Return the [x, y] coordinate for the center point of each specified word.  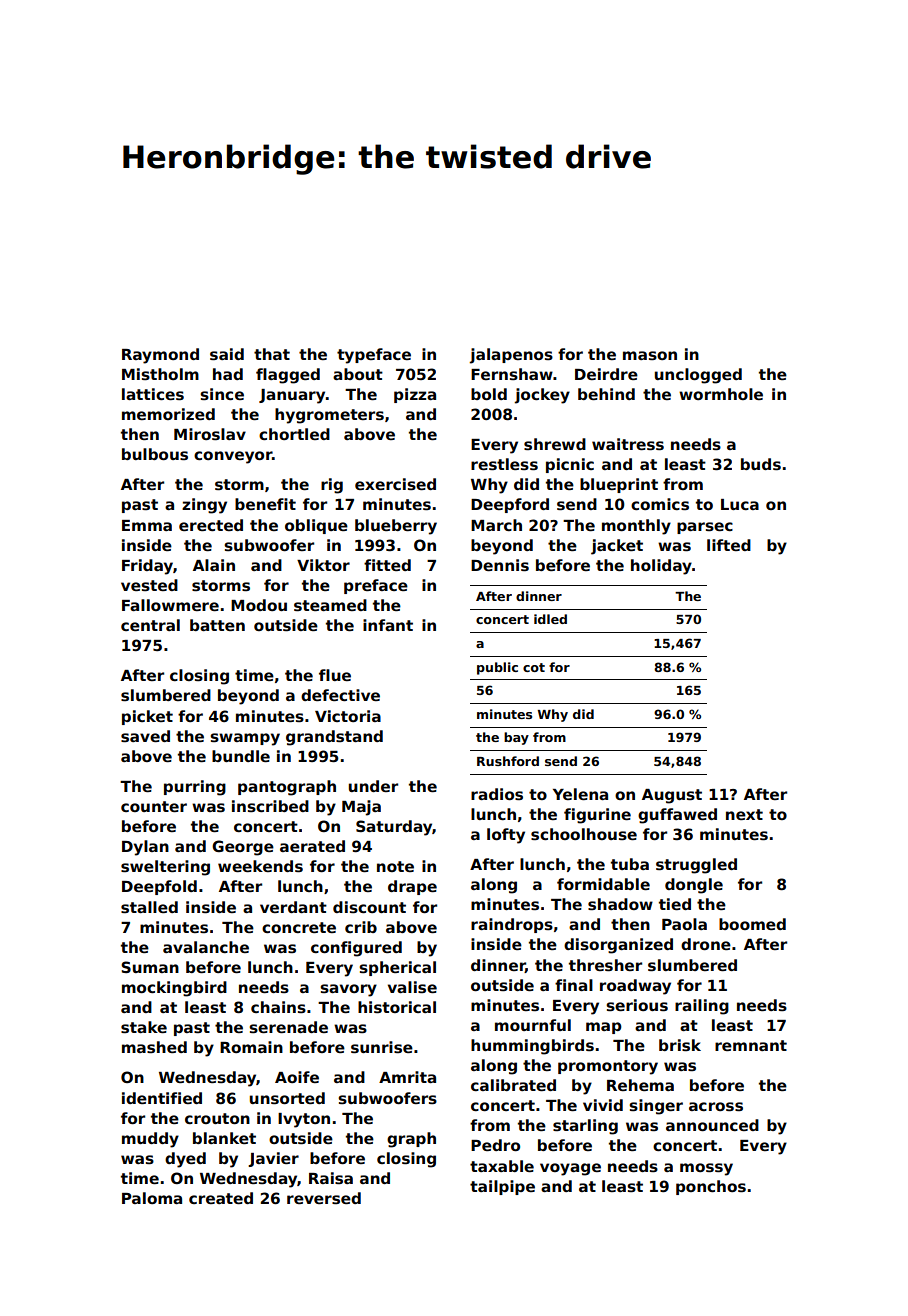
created [221, 1198]
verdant [293, 907]
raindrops [512, 925]
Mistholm [160, 374]
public [497, 668]
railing [702, 1007]
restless [504, 464]
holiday [661, 567]
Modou [259, 605]
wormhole [721, 394]
